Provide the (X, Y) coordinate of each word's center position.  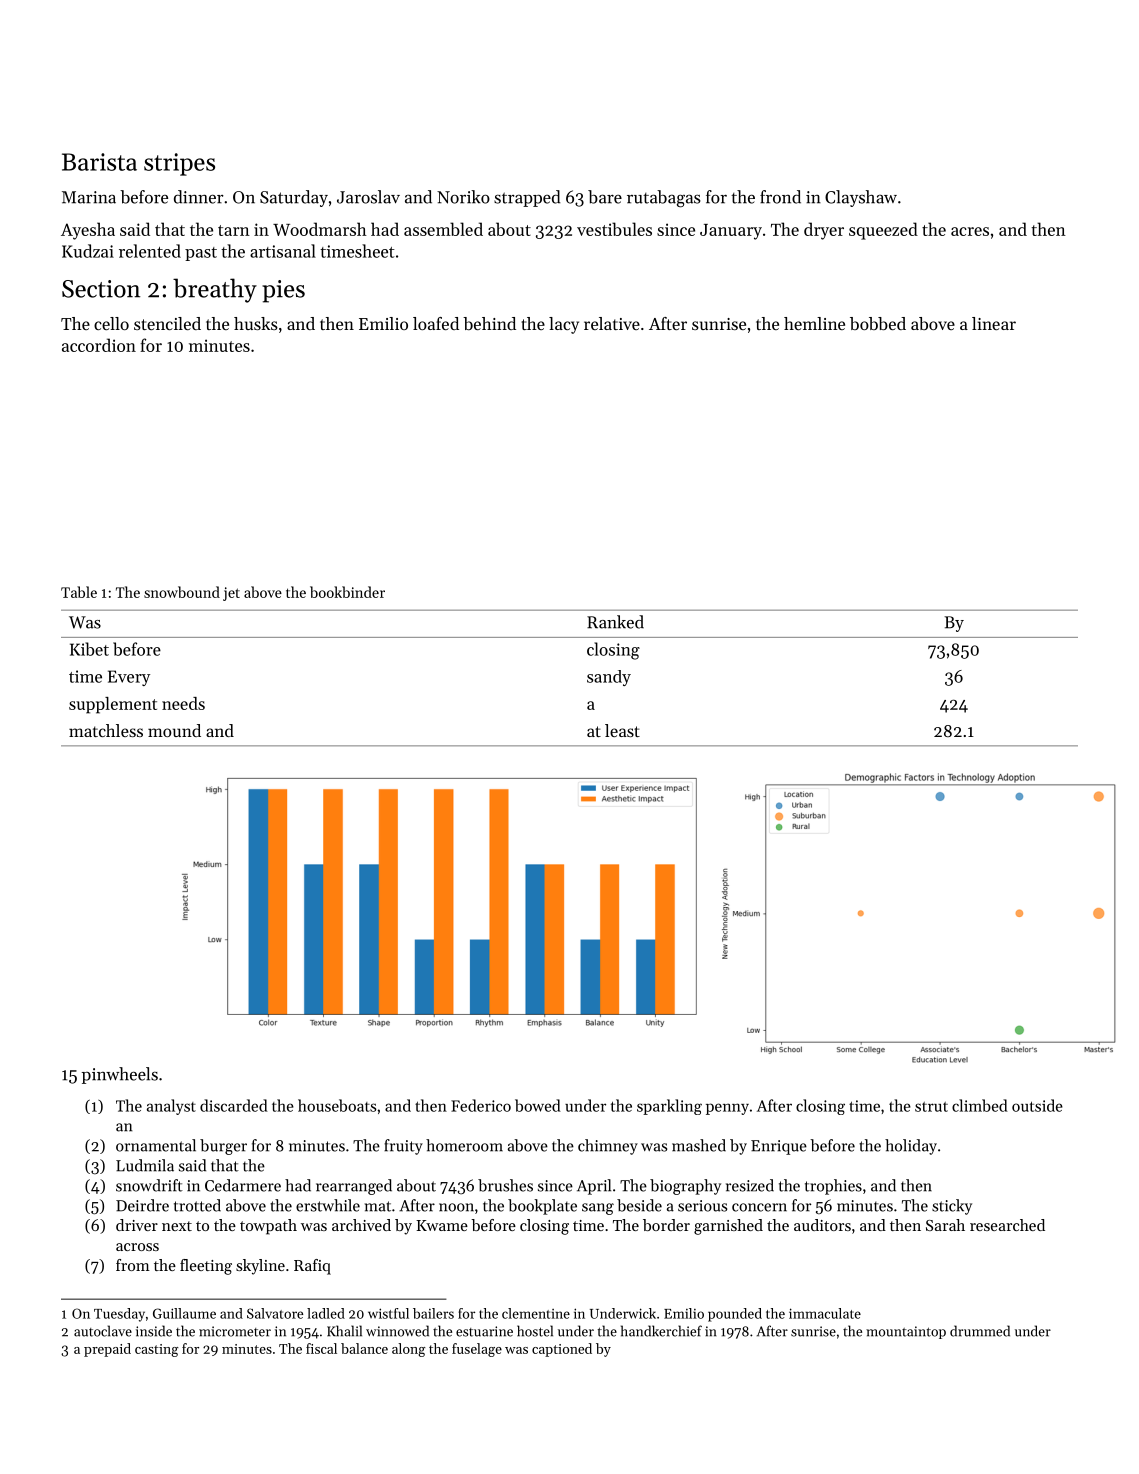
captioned (562, 1350)
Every (129, 678)
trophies (833, 1187)
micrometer (235, 1331)
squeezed (883, 231)
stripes (179, 164)
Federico (481, 1105)
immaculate (825, 1313)
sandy (609, 678)
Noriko (463, 197)
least (622, 730)
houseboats (337, 1105)
